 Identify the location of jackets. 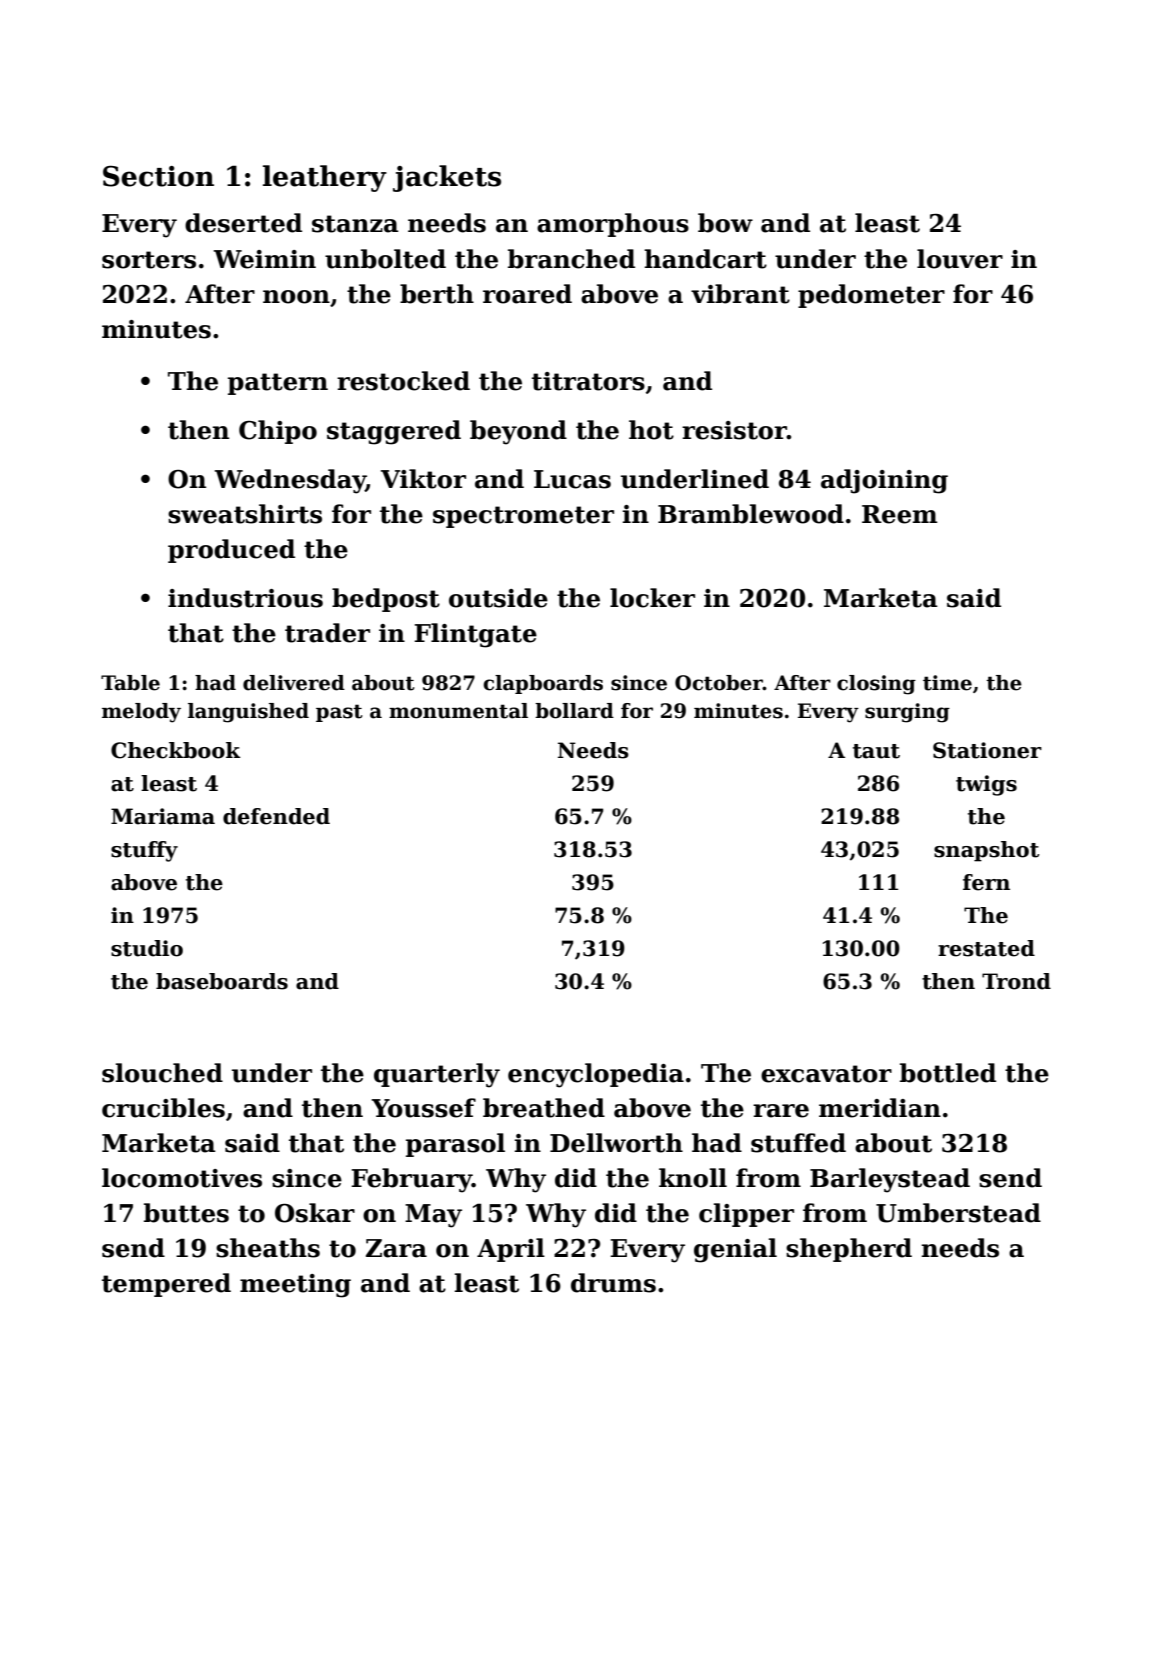
(447, 178).
